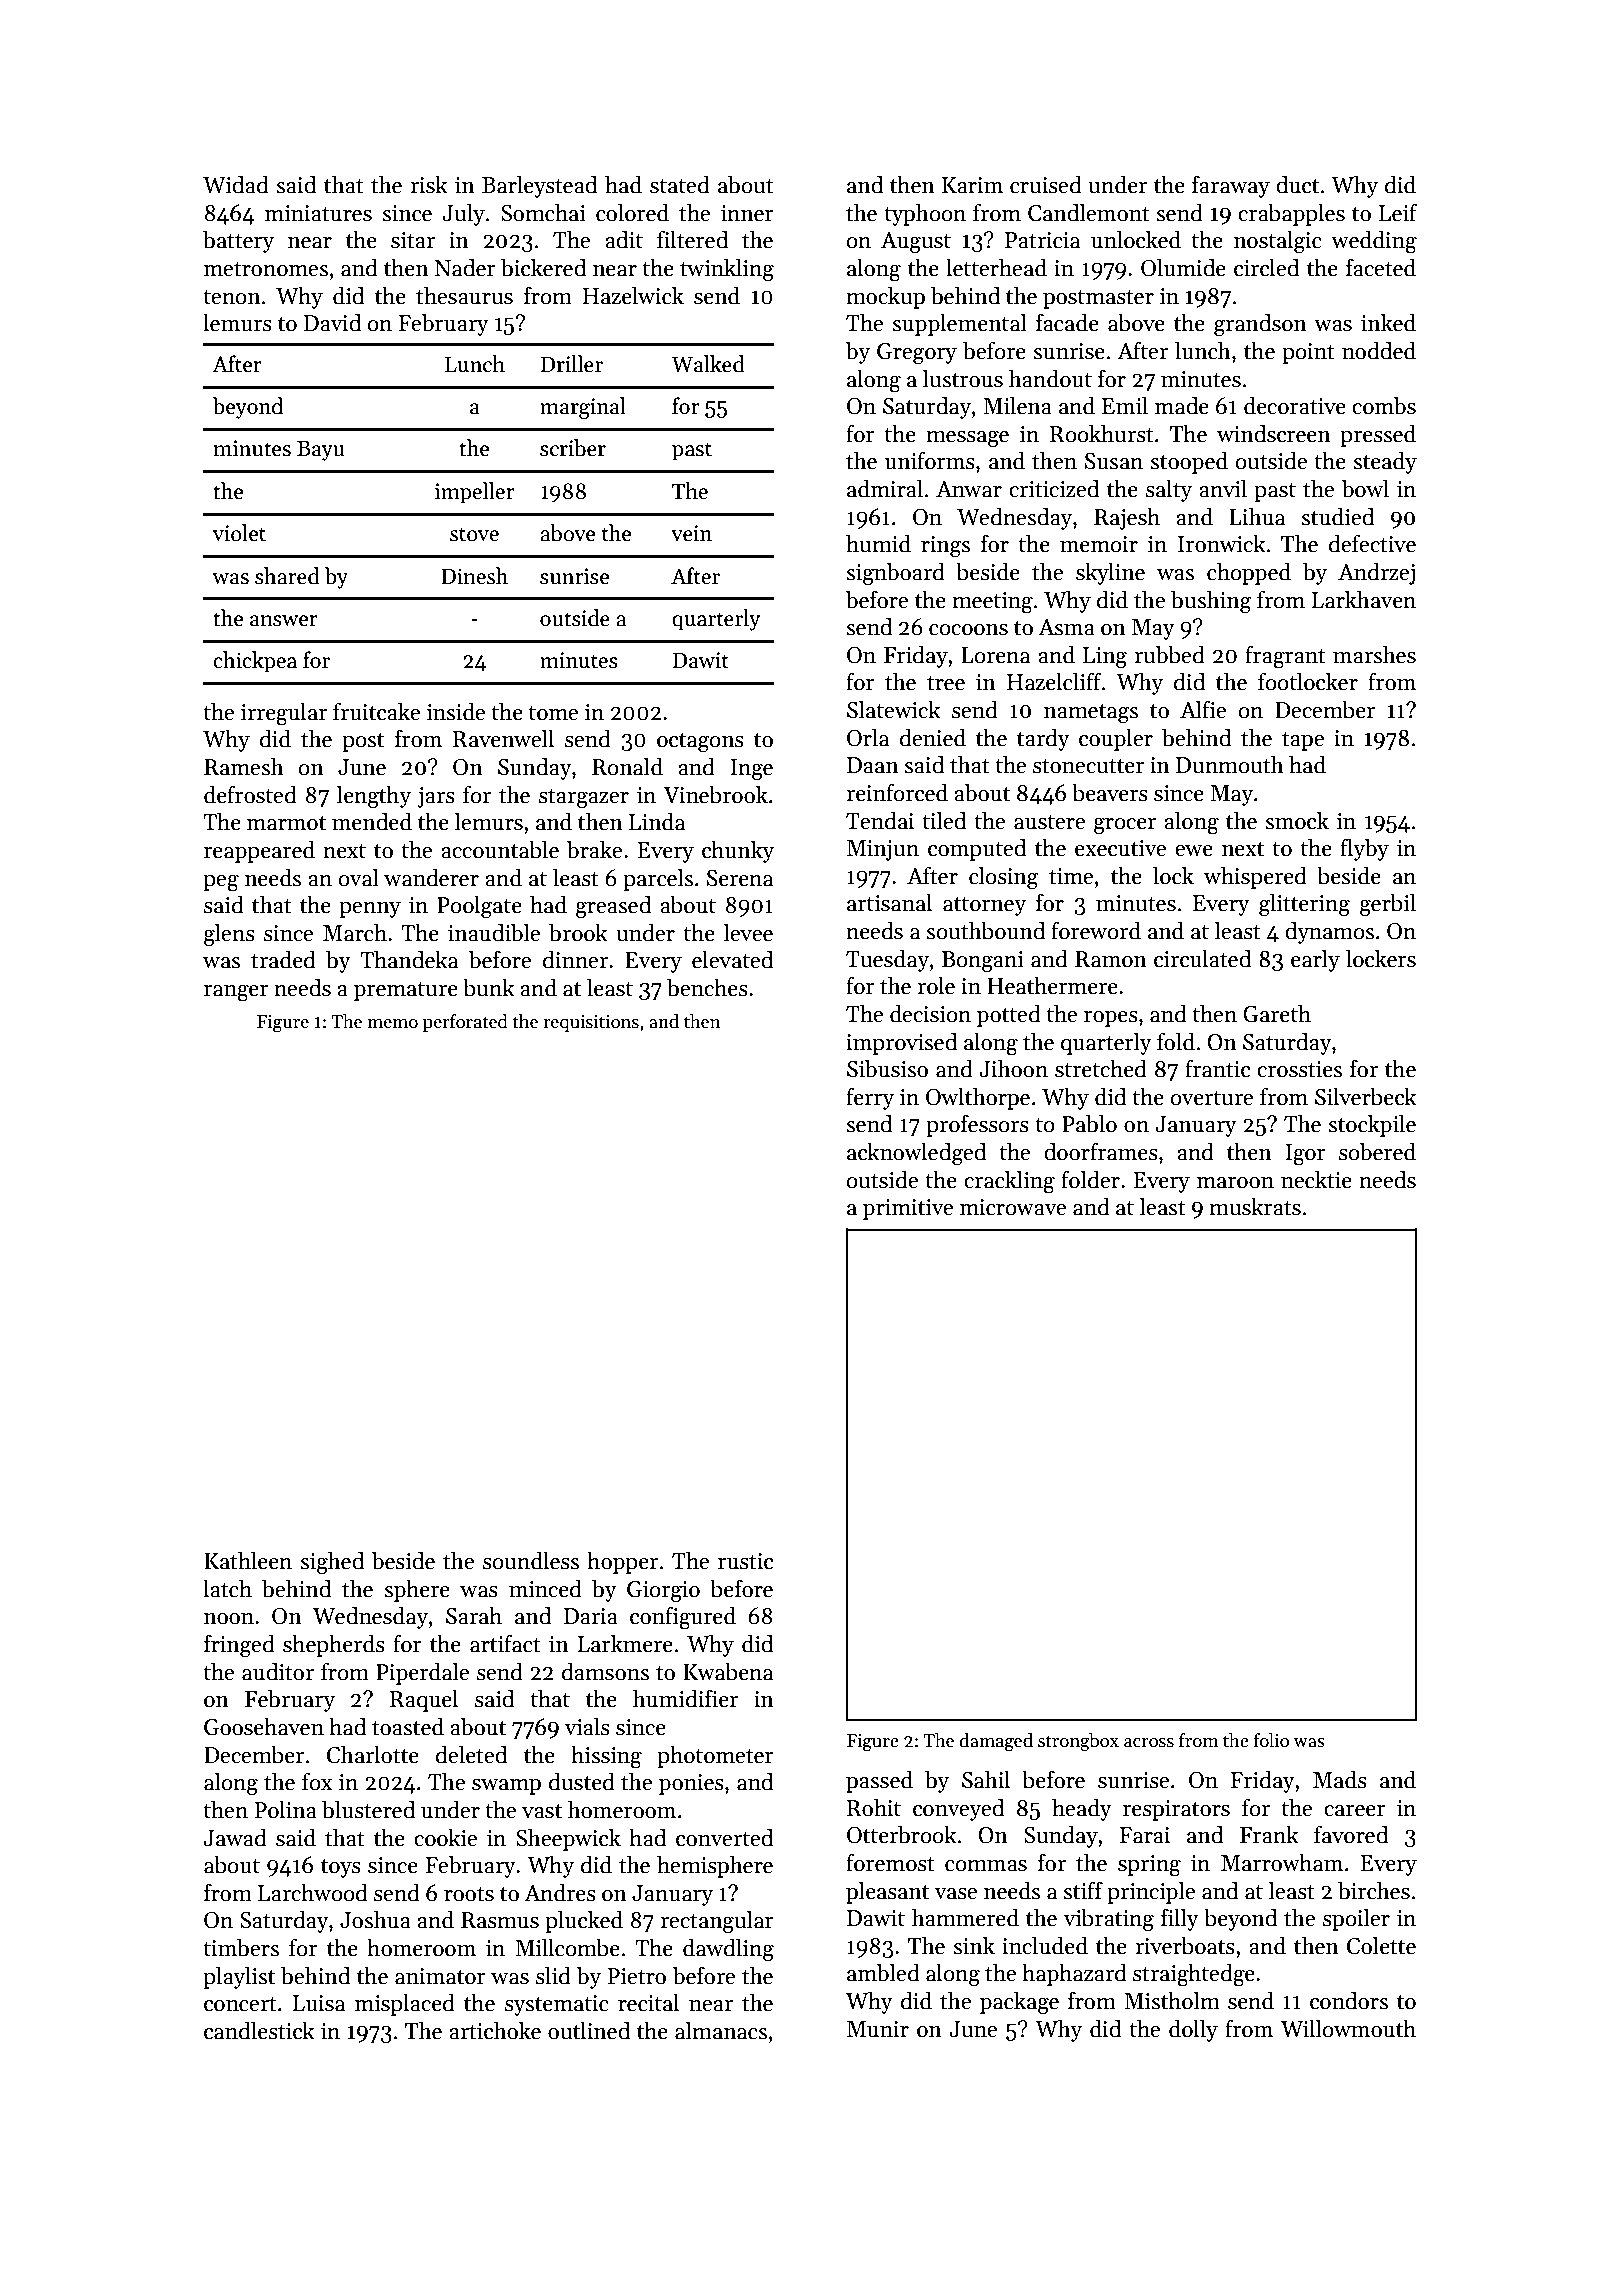  I want to click on candlestick, so click(259, 2031).
